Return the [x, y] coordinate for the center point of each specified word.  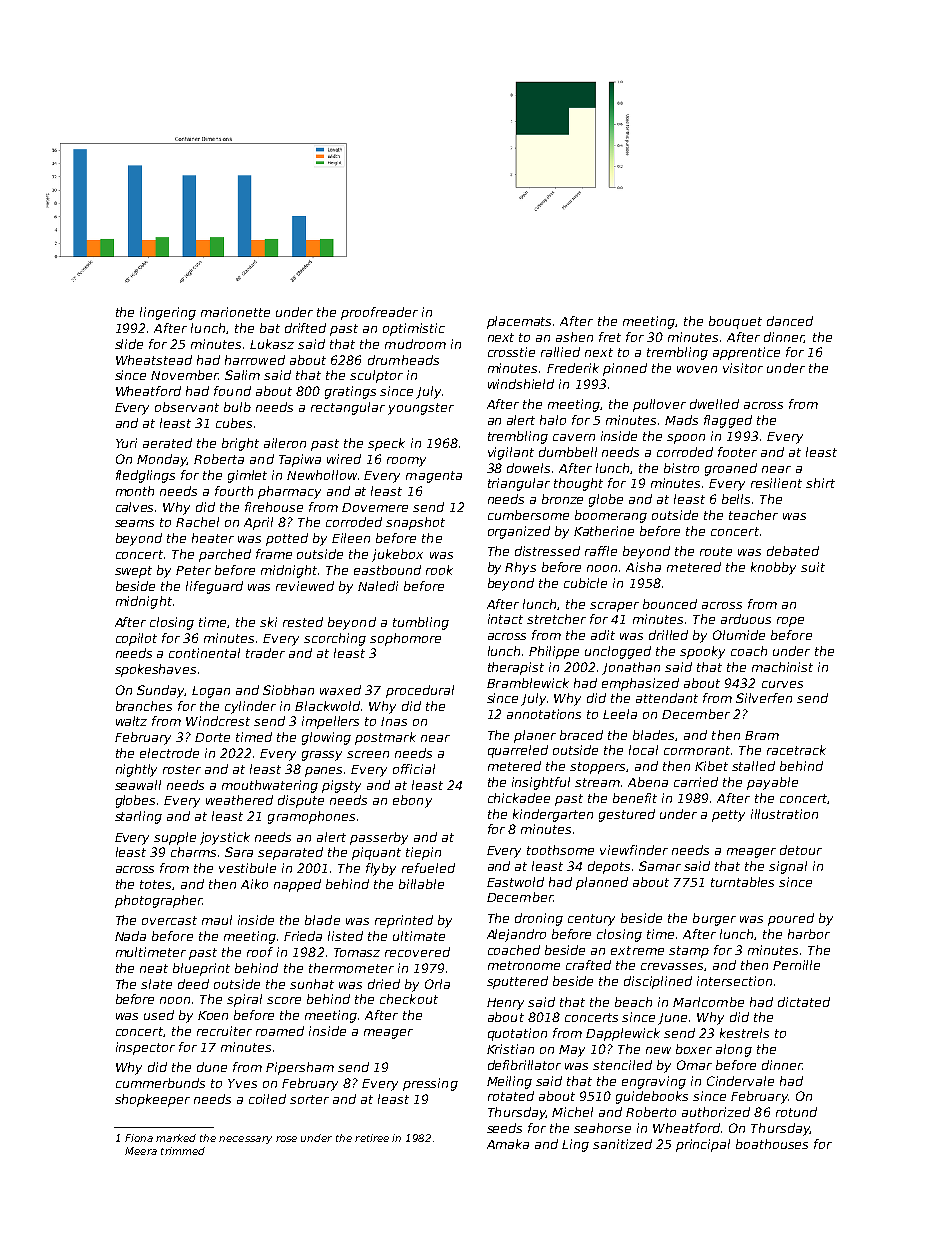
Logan [211, 692]
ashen [574, 337]
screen [368, 754]
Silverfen [764, 698]
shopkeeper [152, 1100]
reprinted [404, 921]
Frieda [303, 936]
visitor [743, 368]
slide [129, 344]
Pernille [796, 965]
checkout [409, 999]
